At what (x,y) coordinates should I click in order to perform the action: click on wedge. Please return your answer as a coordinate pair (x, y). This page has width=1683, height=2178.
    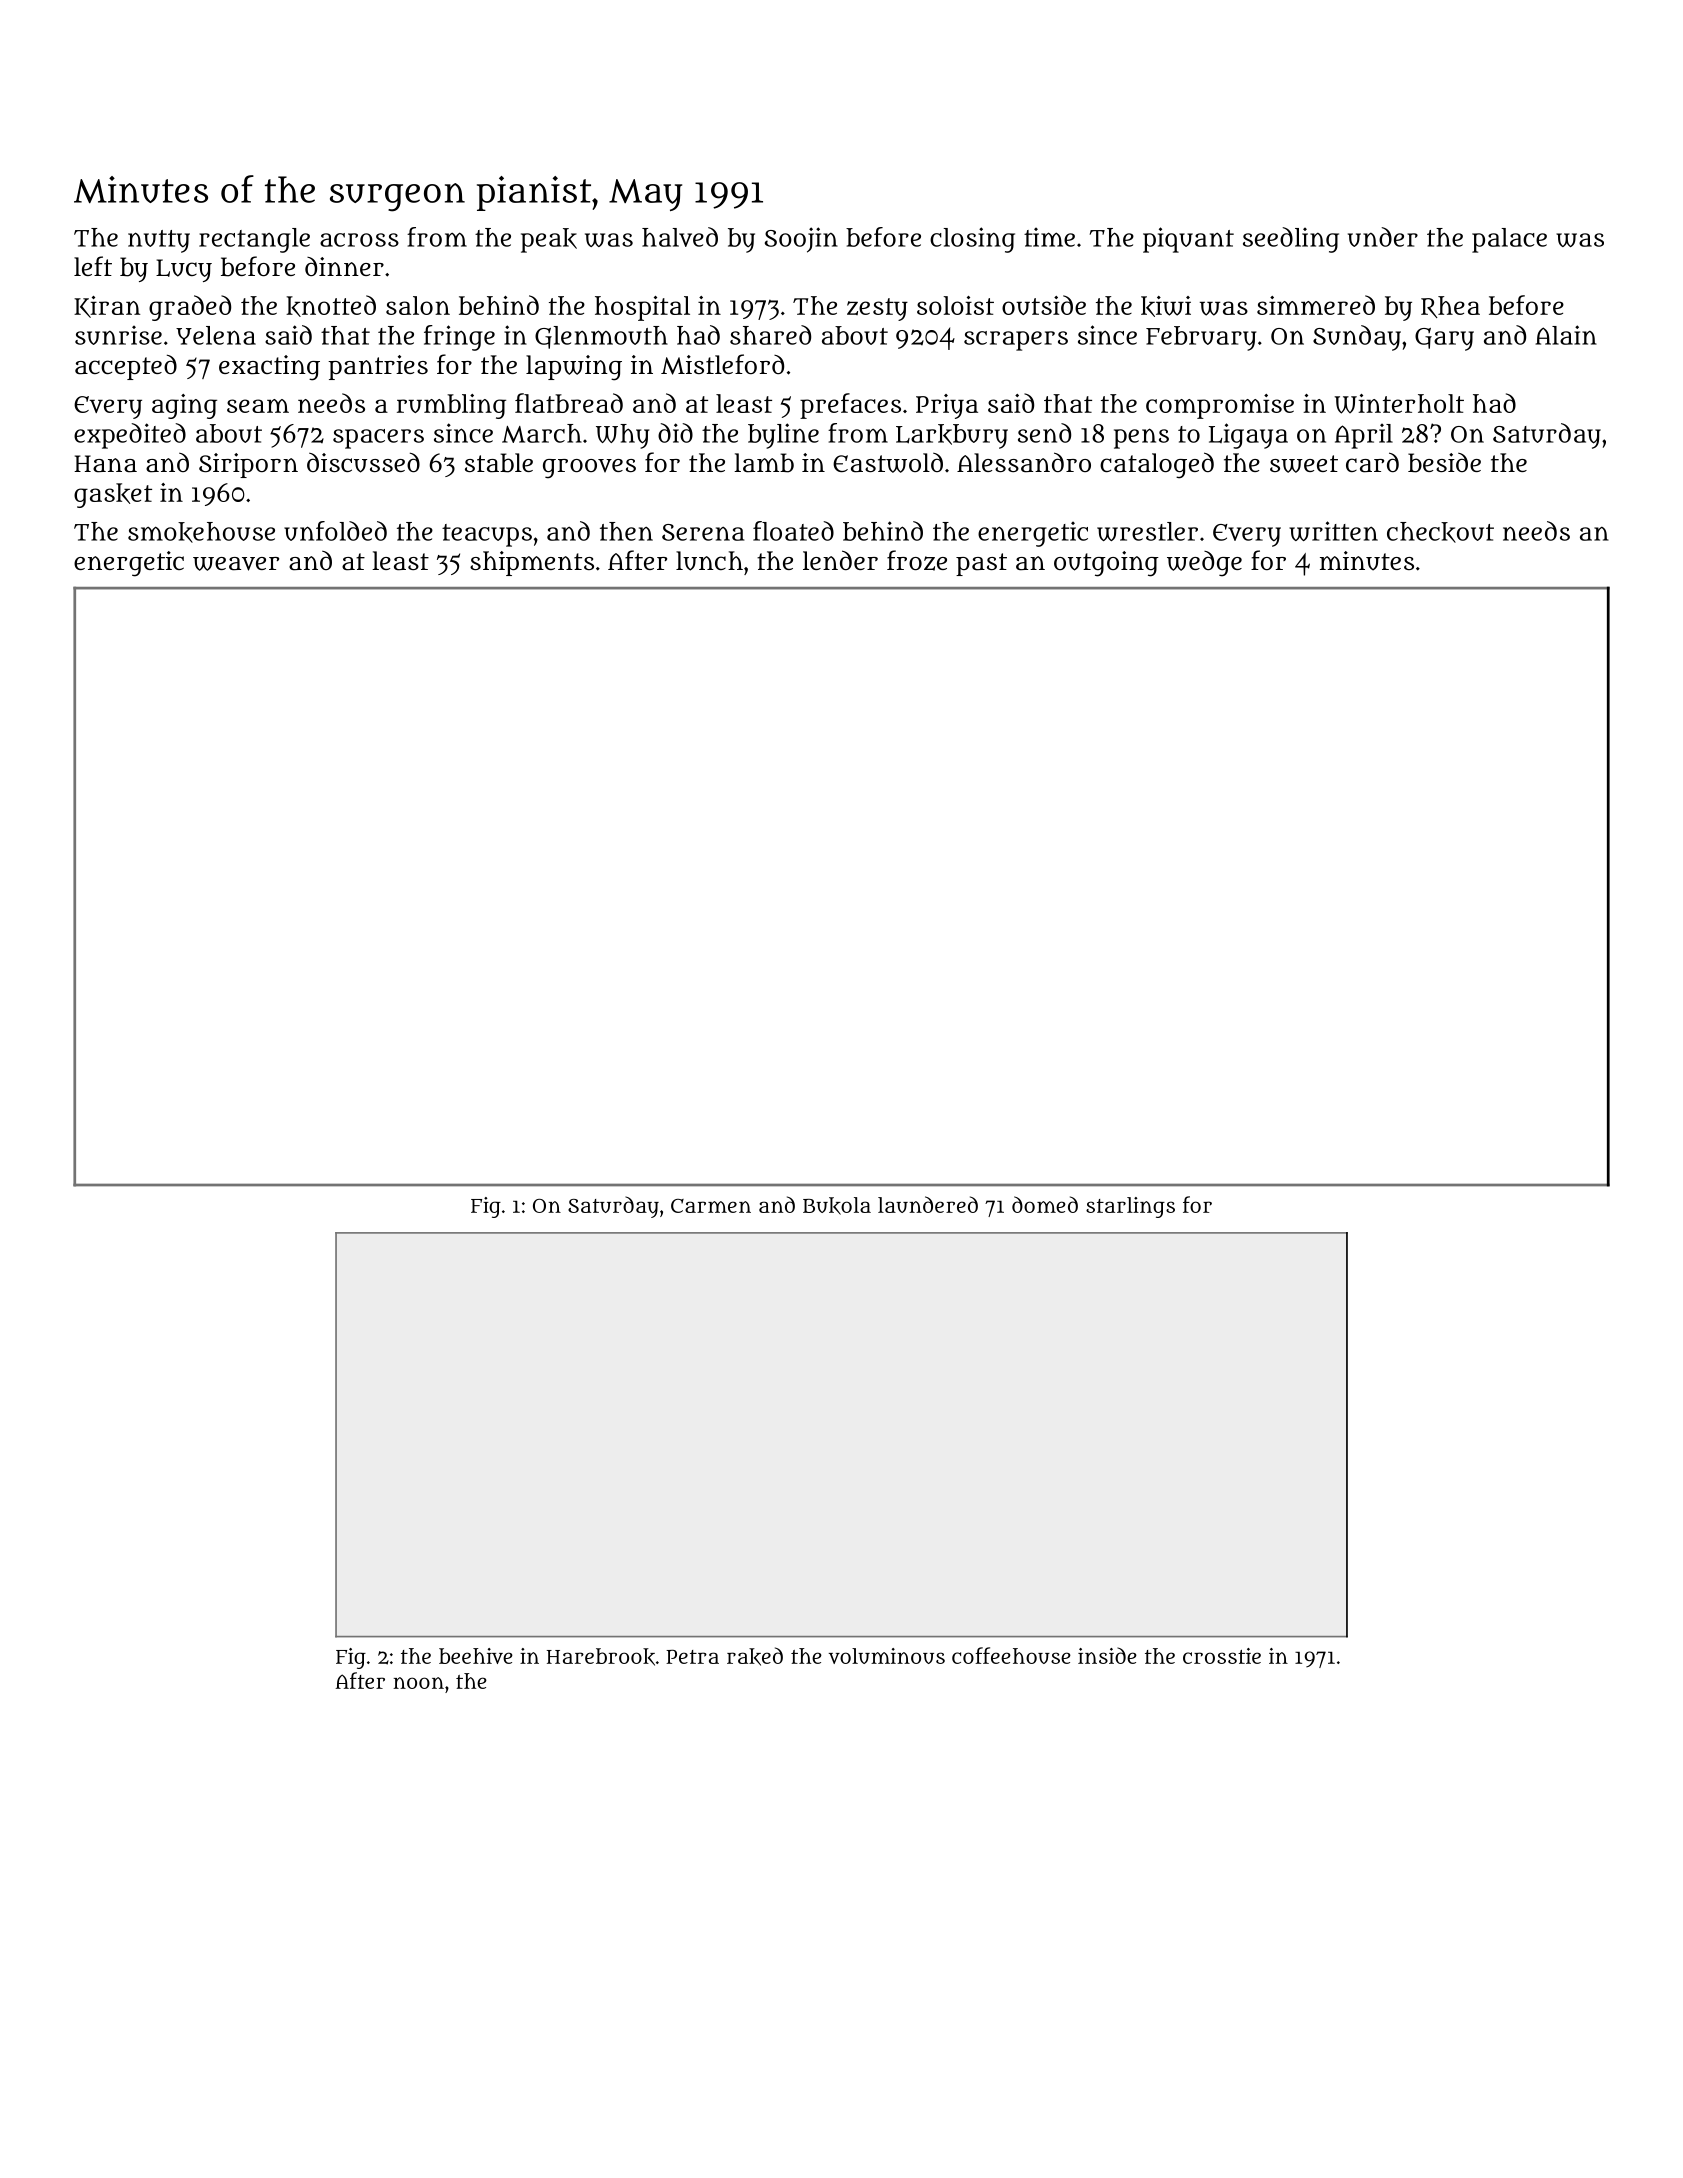
    Looking at the image, I should click on (1204, 564).
